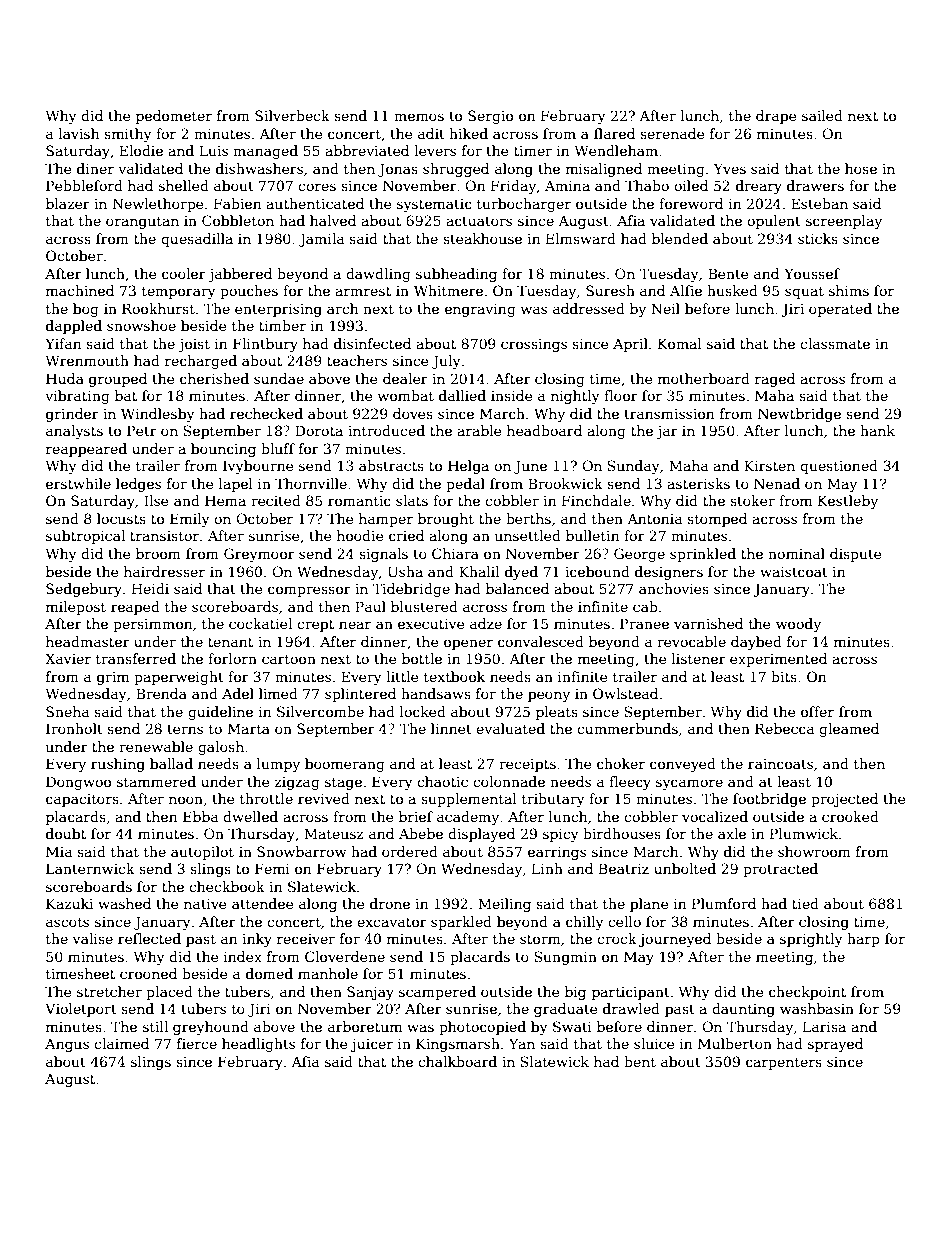 This page has width=952, height=1233. What do you see at coordinates (822, 115) in the page?
I see `sailed` at bounding box center [822, 115].
